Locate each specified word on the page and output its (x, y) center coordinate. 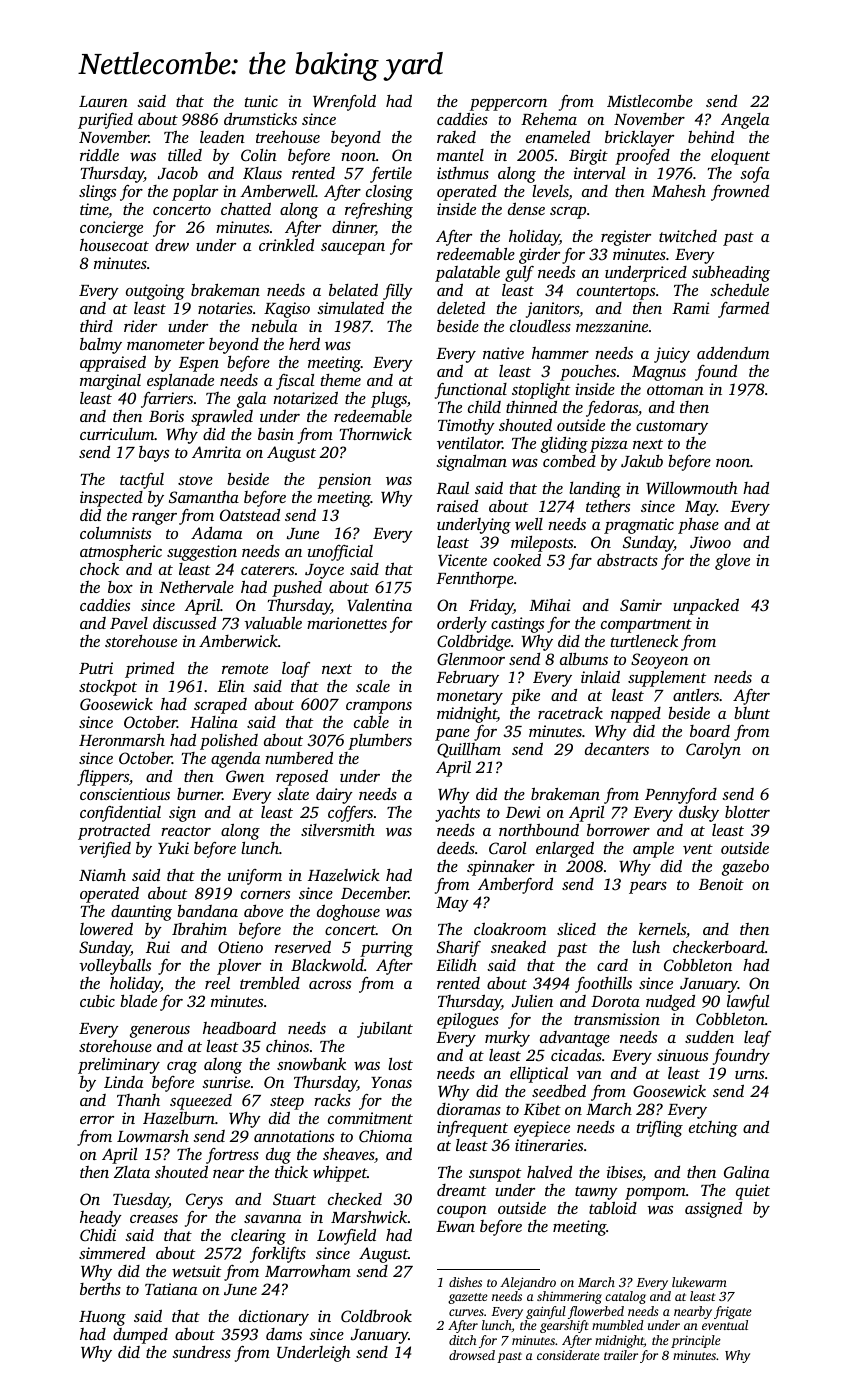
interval (599, 173)
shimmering (569, 1297)
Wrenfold (344, 102)
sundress (201, 1352)
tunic (261, 101)
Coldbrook (376, 1316)
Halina (214, 722)
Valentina (379, 605)
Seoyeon (659, 661)
